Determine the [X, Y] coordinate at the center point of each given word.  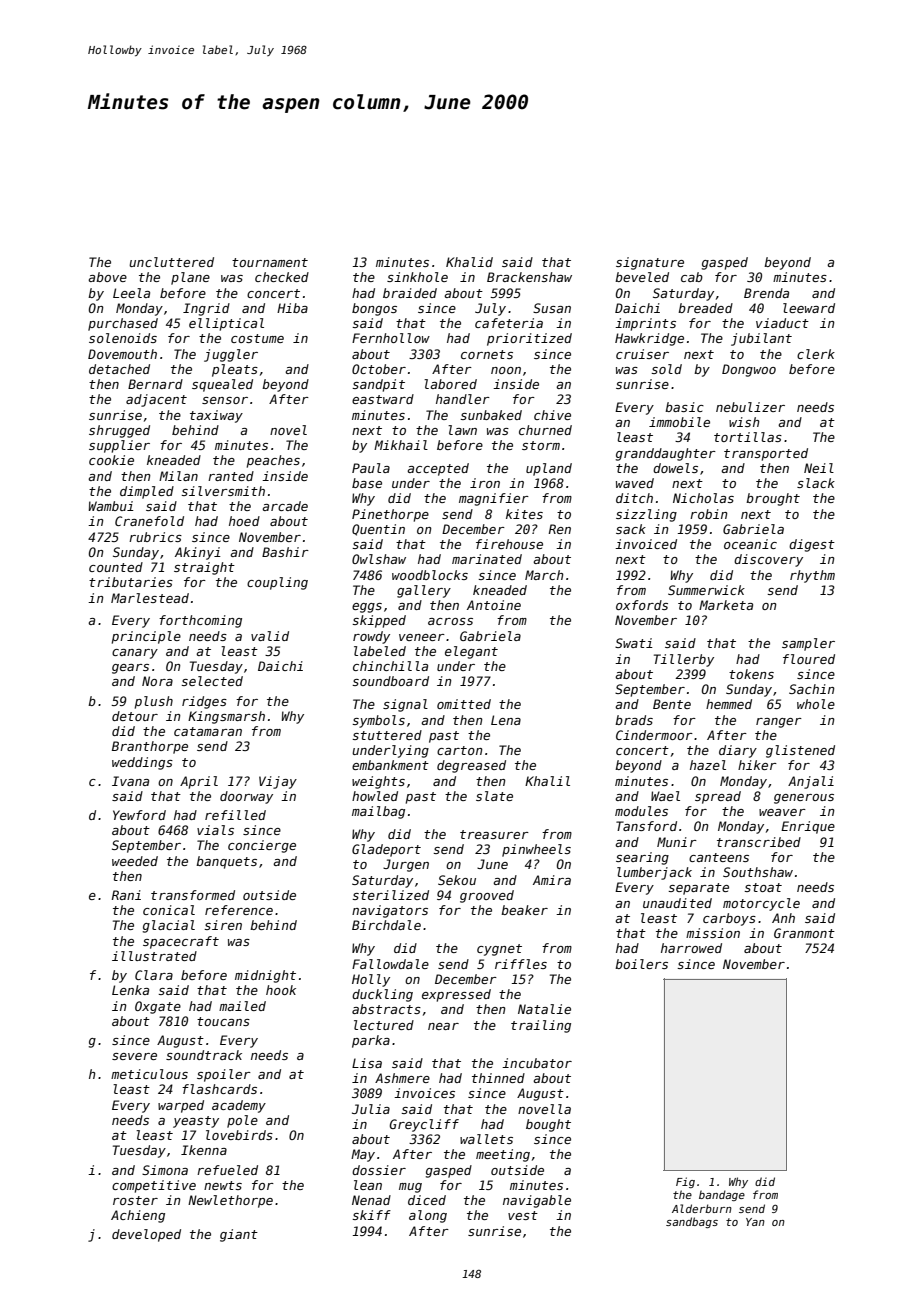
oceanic [750, 544]
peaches [273, 461]
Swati [634, 643]
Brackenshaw [529, 277]
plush [154, 702]
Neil [819, 468]
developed [146, 1235]
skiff [371, 1215]
